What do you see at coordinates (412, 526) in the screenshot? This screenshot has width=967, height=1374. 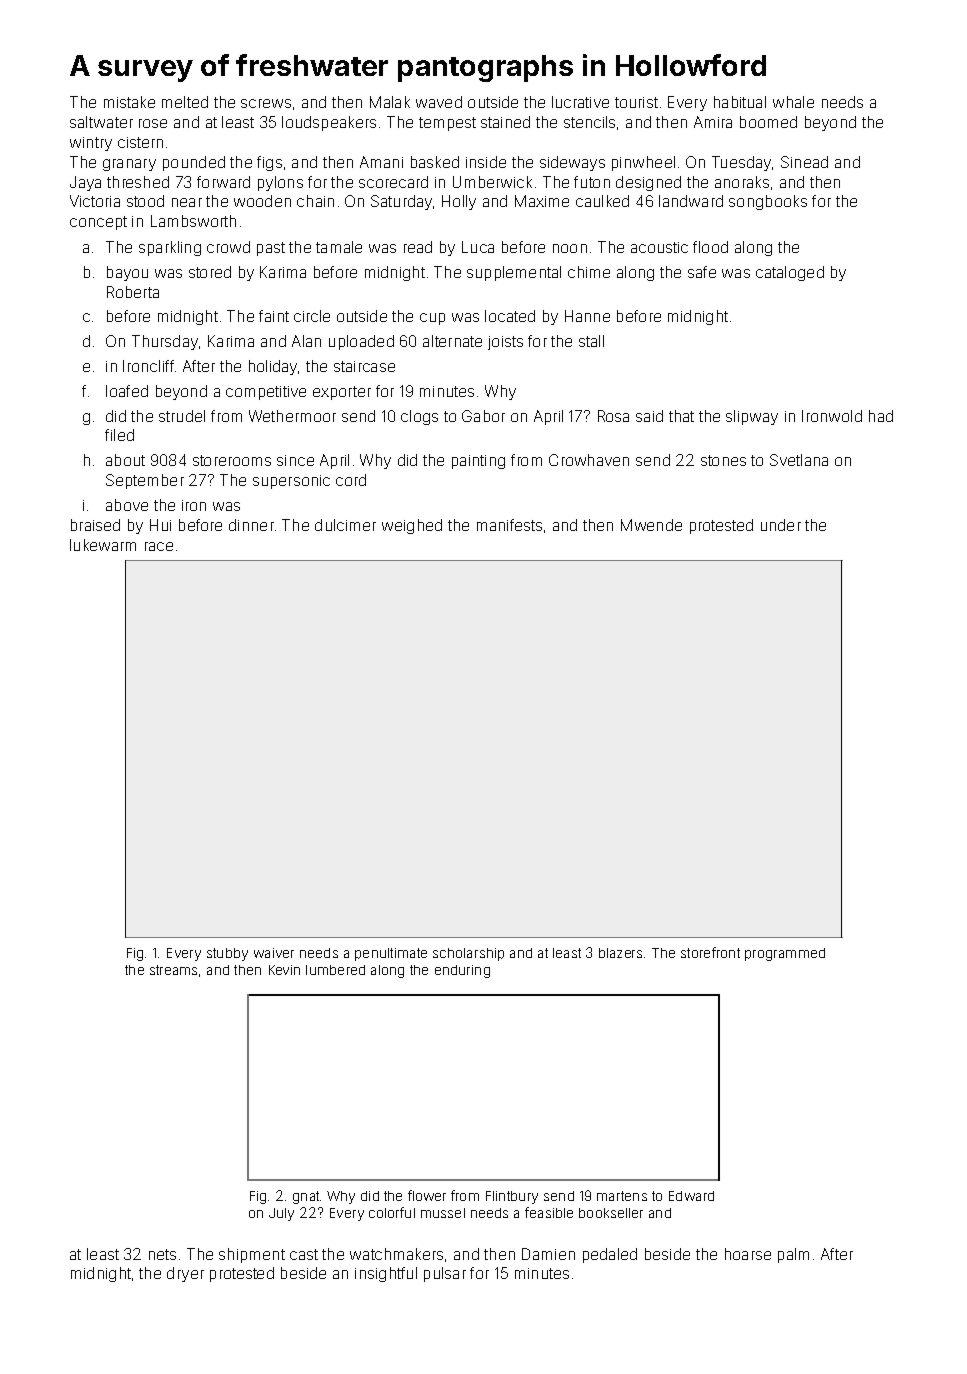 I see `weighed` at bounding box center [412, 526].
